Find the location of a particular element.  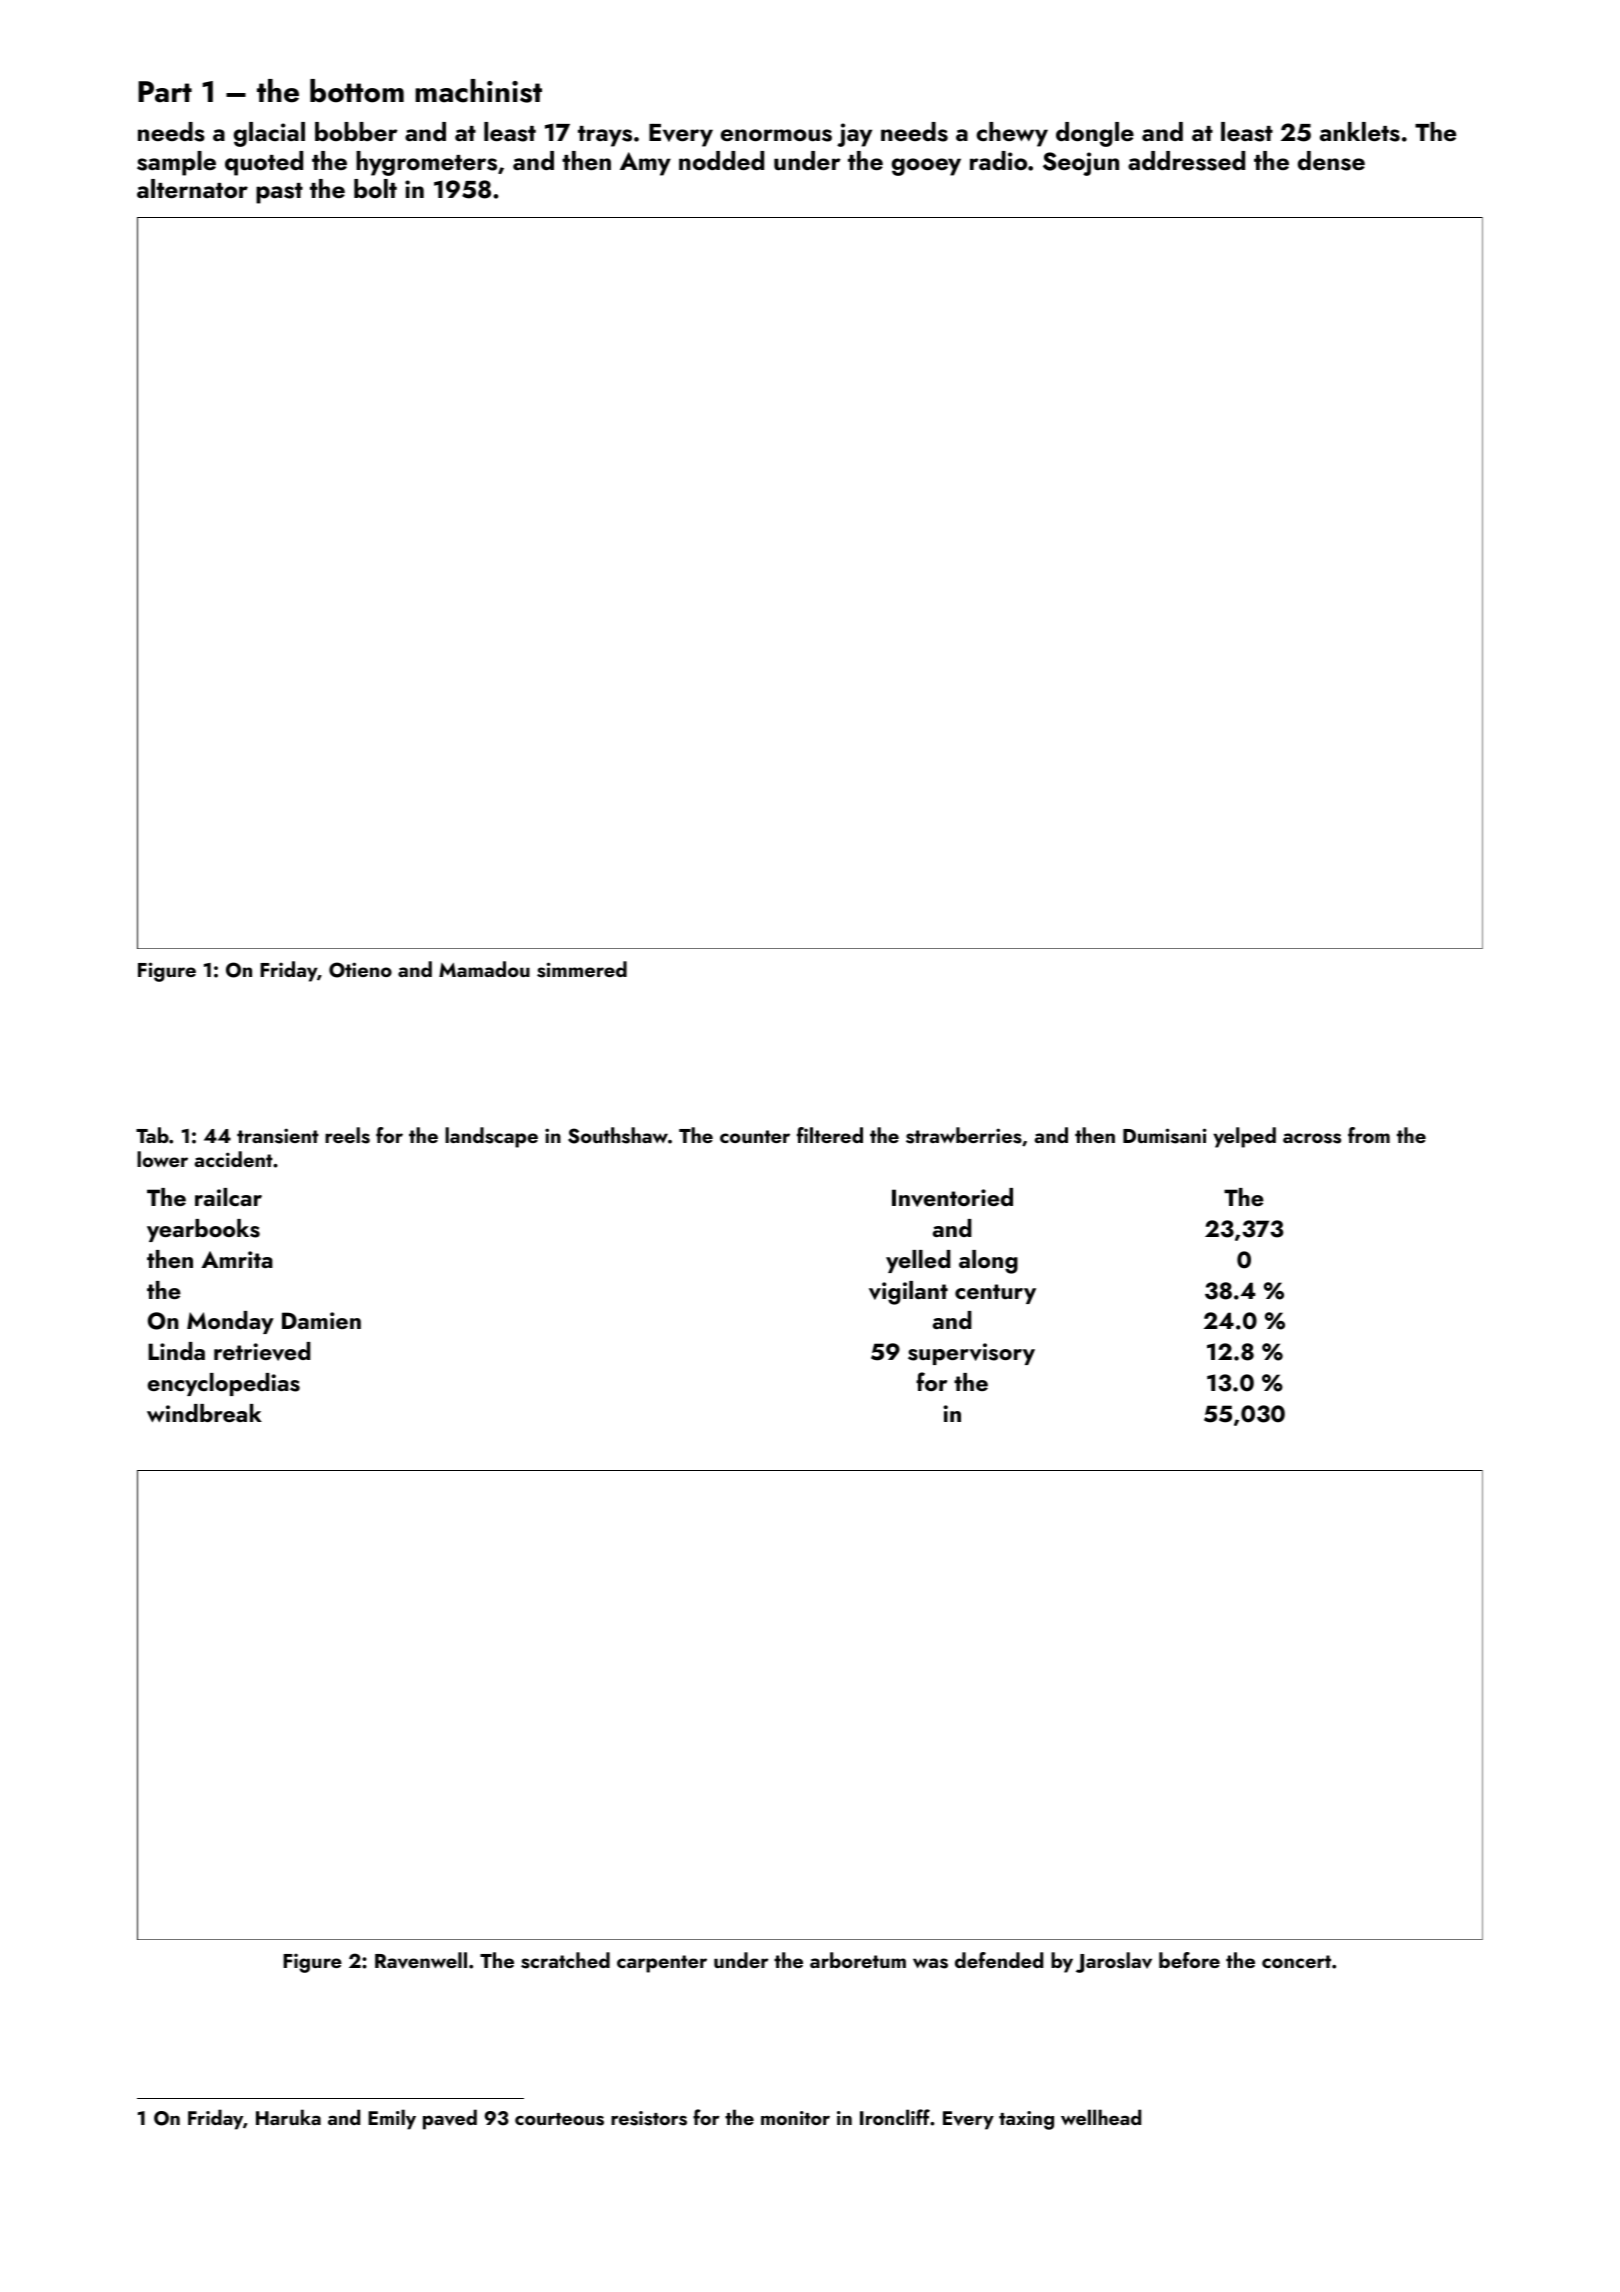

anklets is located at coordinates (1360, 132).
